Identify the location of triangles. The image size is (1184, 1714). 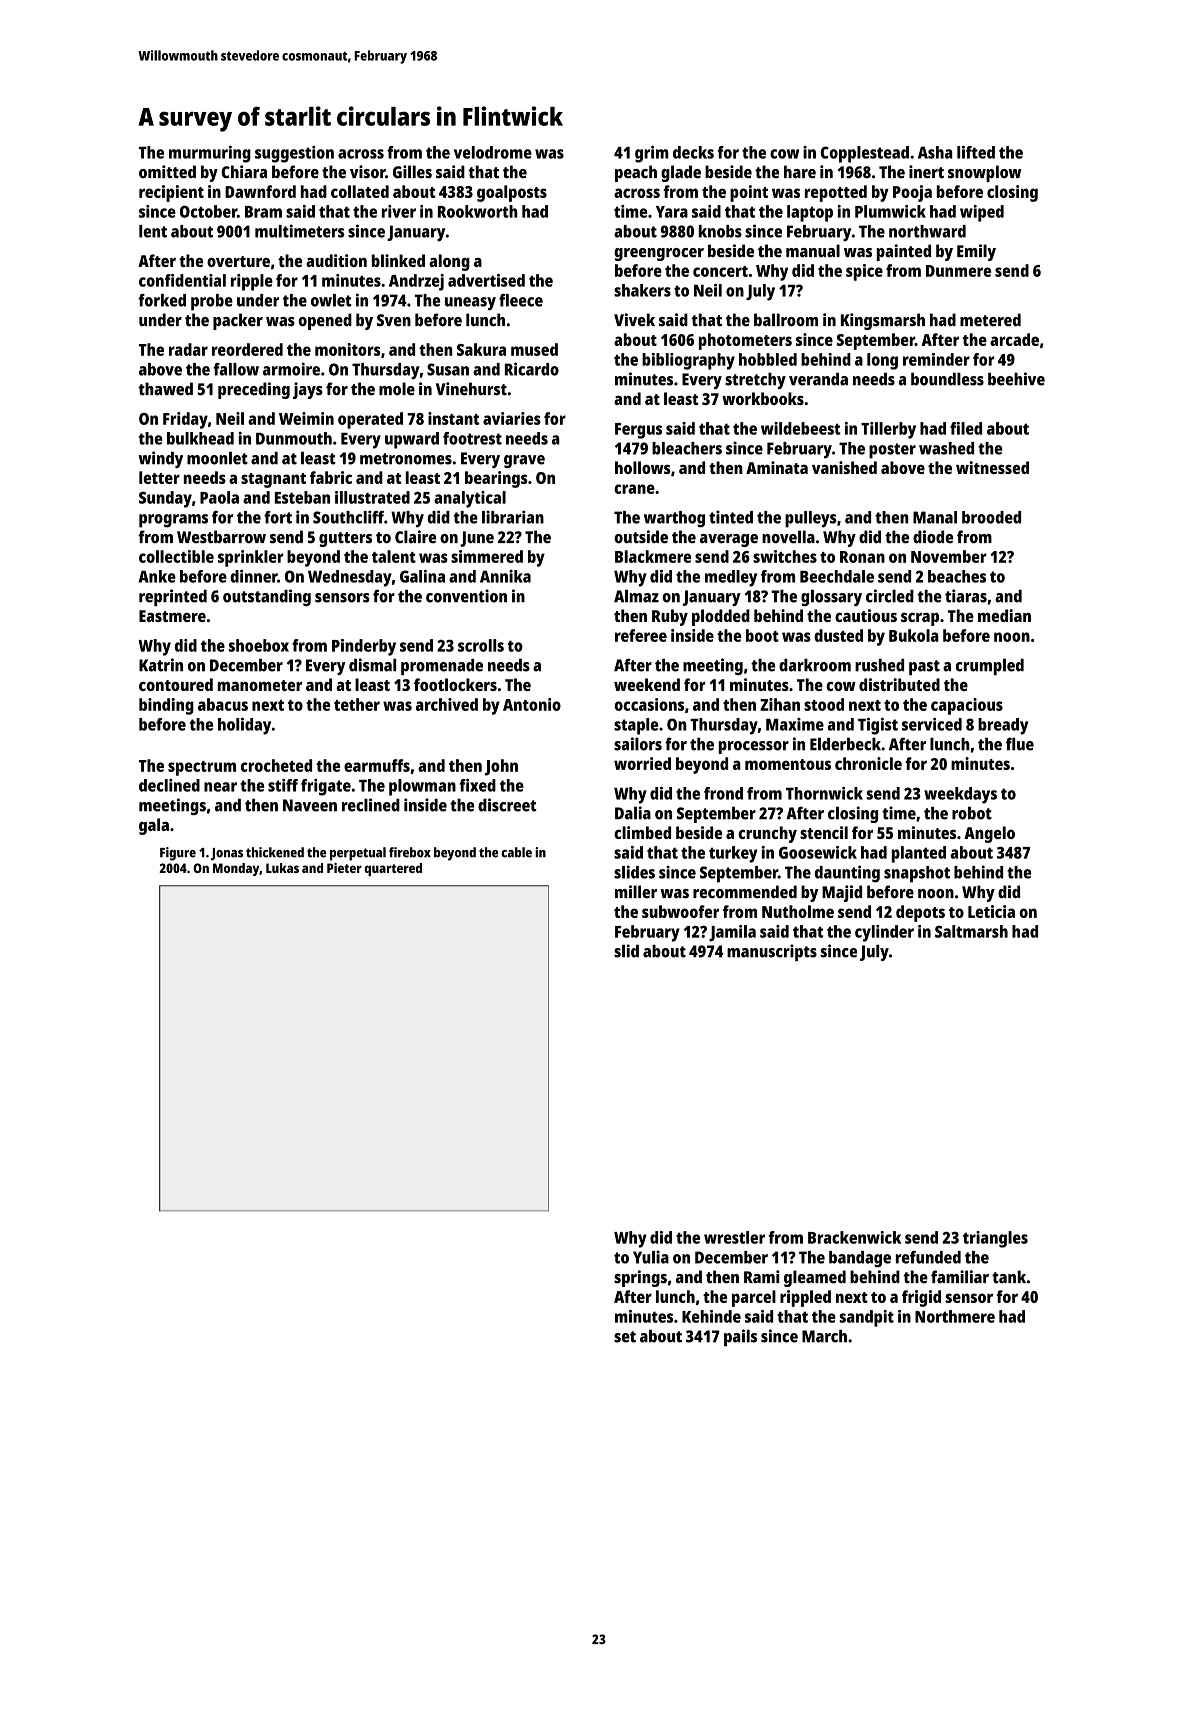
(995, 1239).
